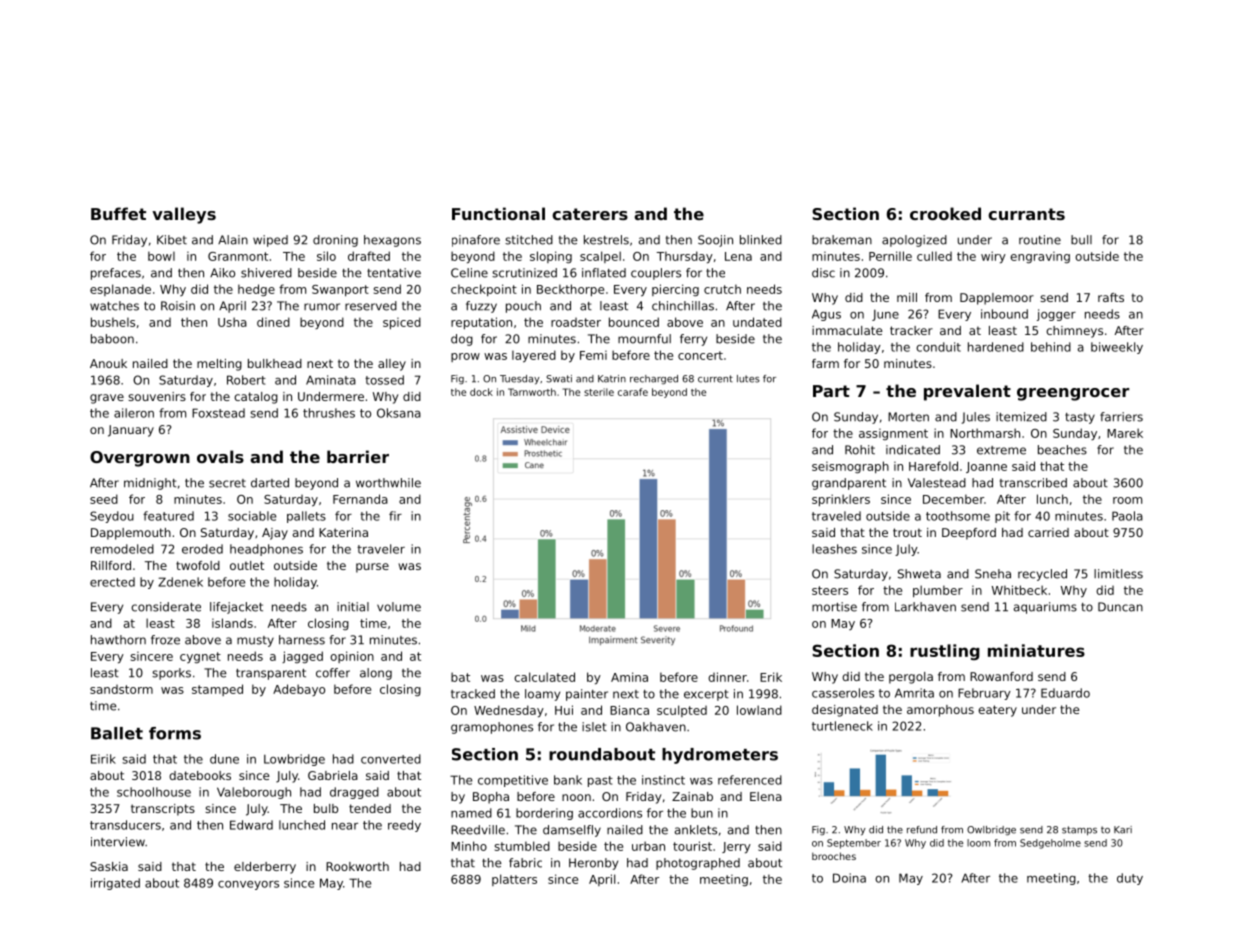  Describe the element at coordinates (849, 878) in the document. I see `Doina` at that location.
